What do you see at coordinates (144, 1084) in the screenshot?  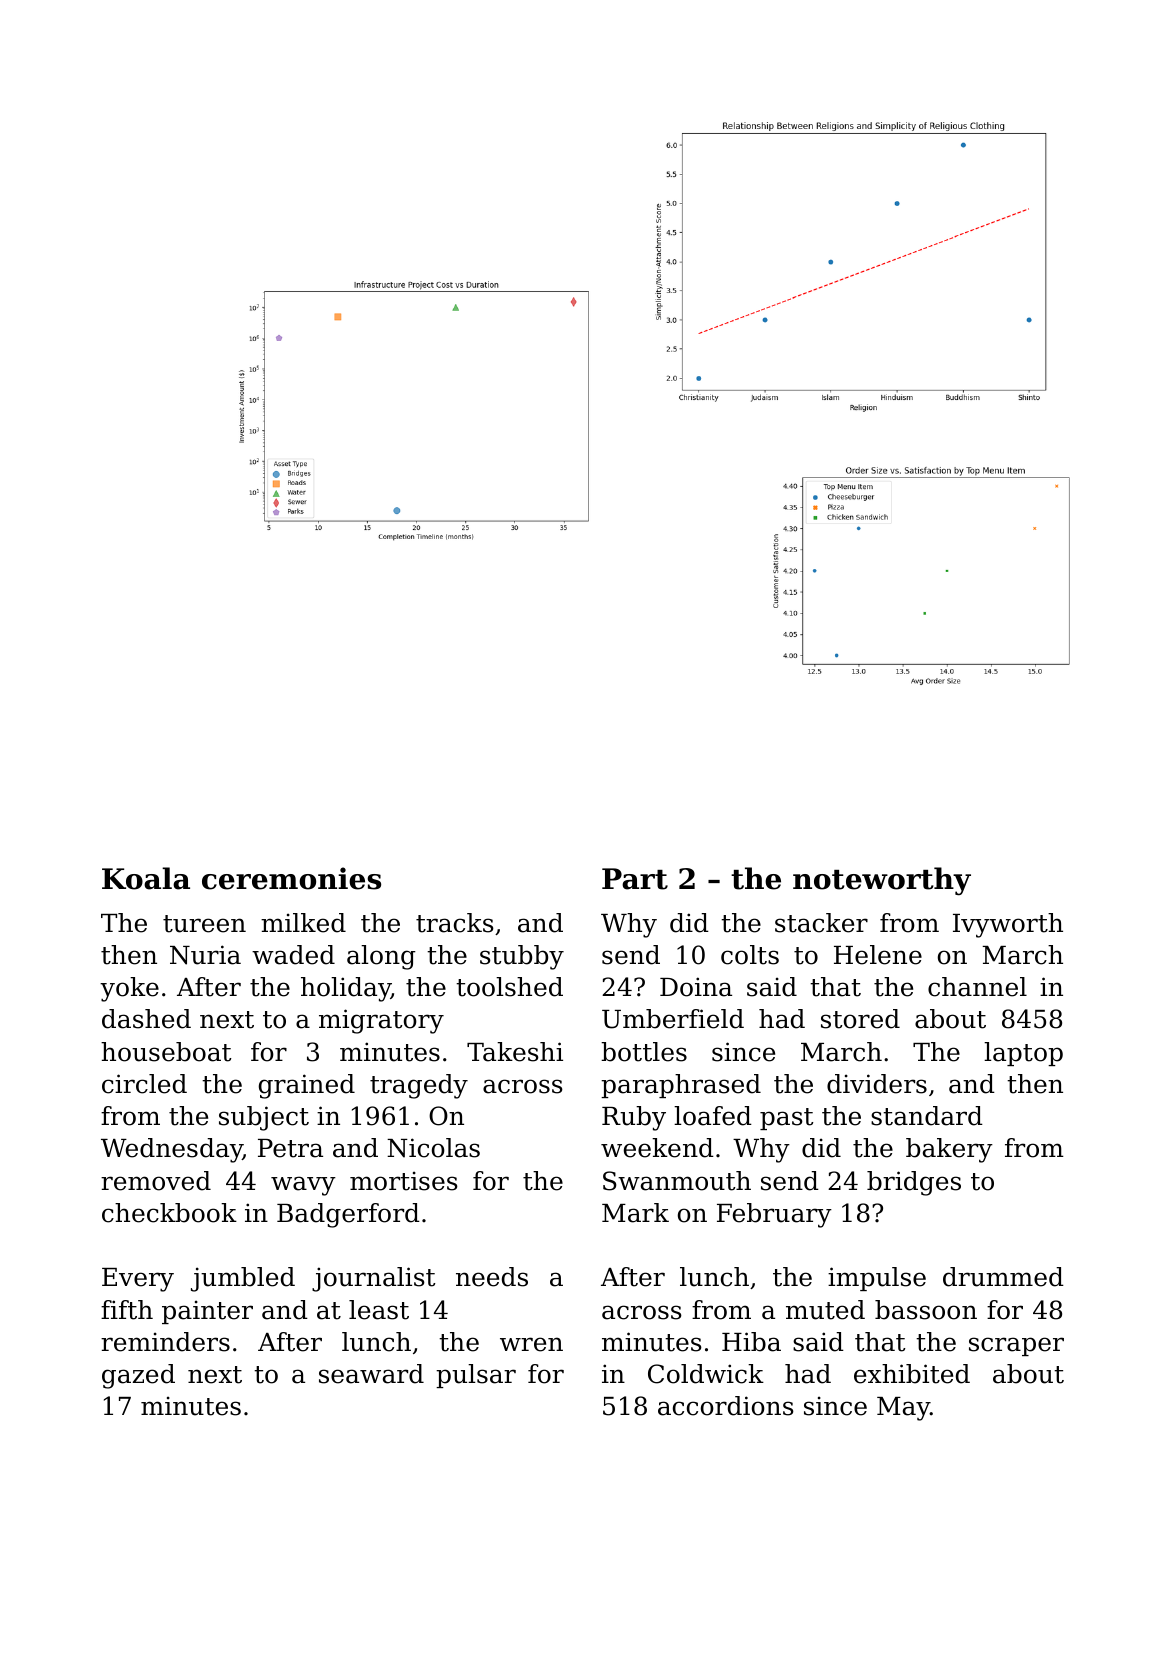 I see `circled` at bounding box center [144, 1084].
